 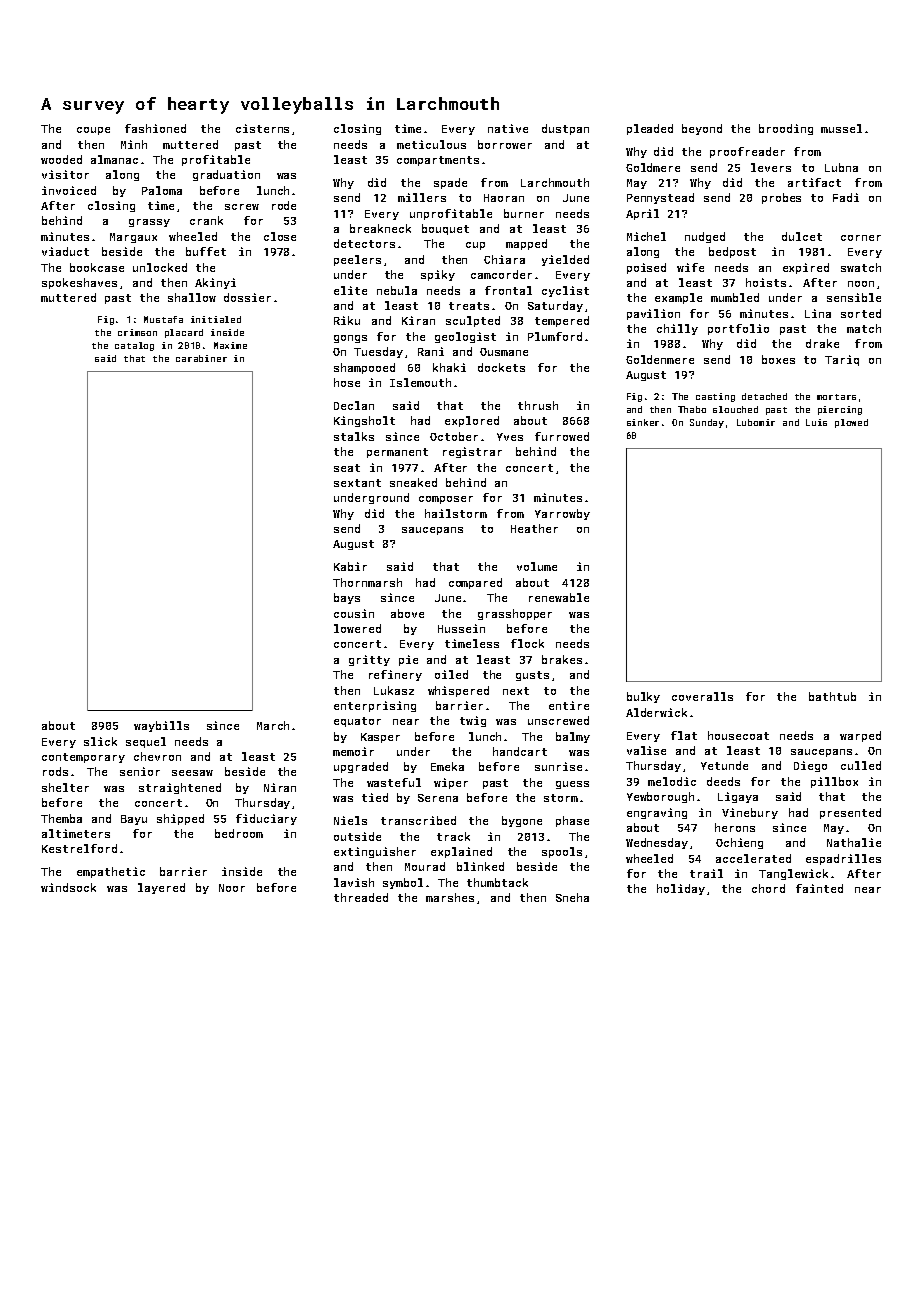 I want to click on April, so click(x=642, y=214).
